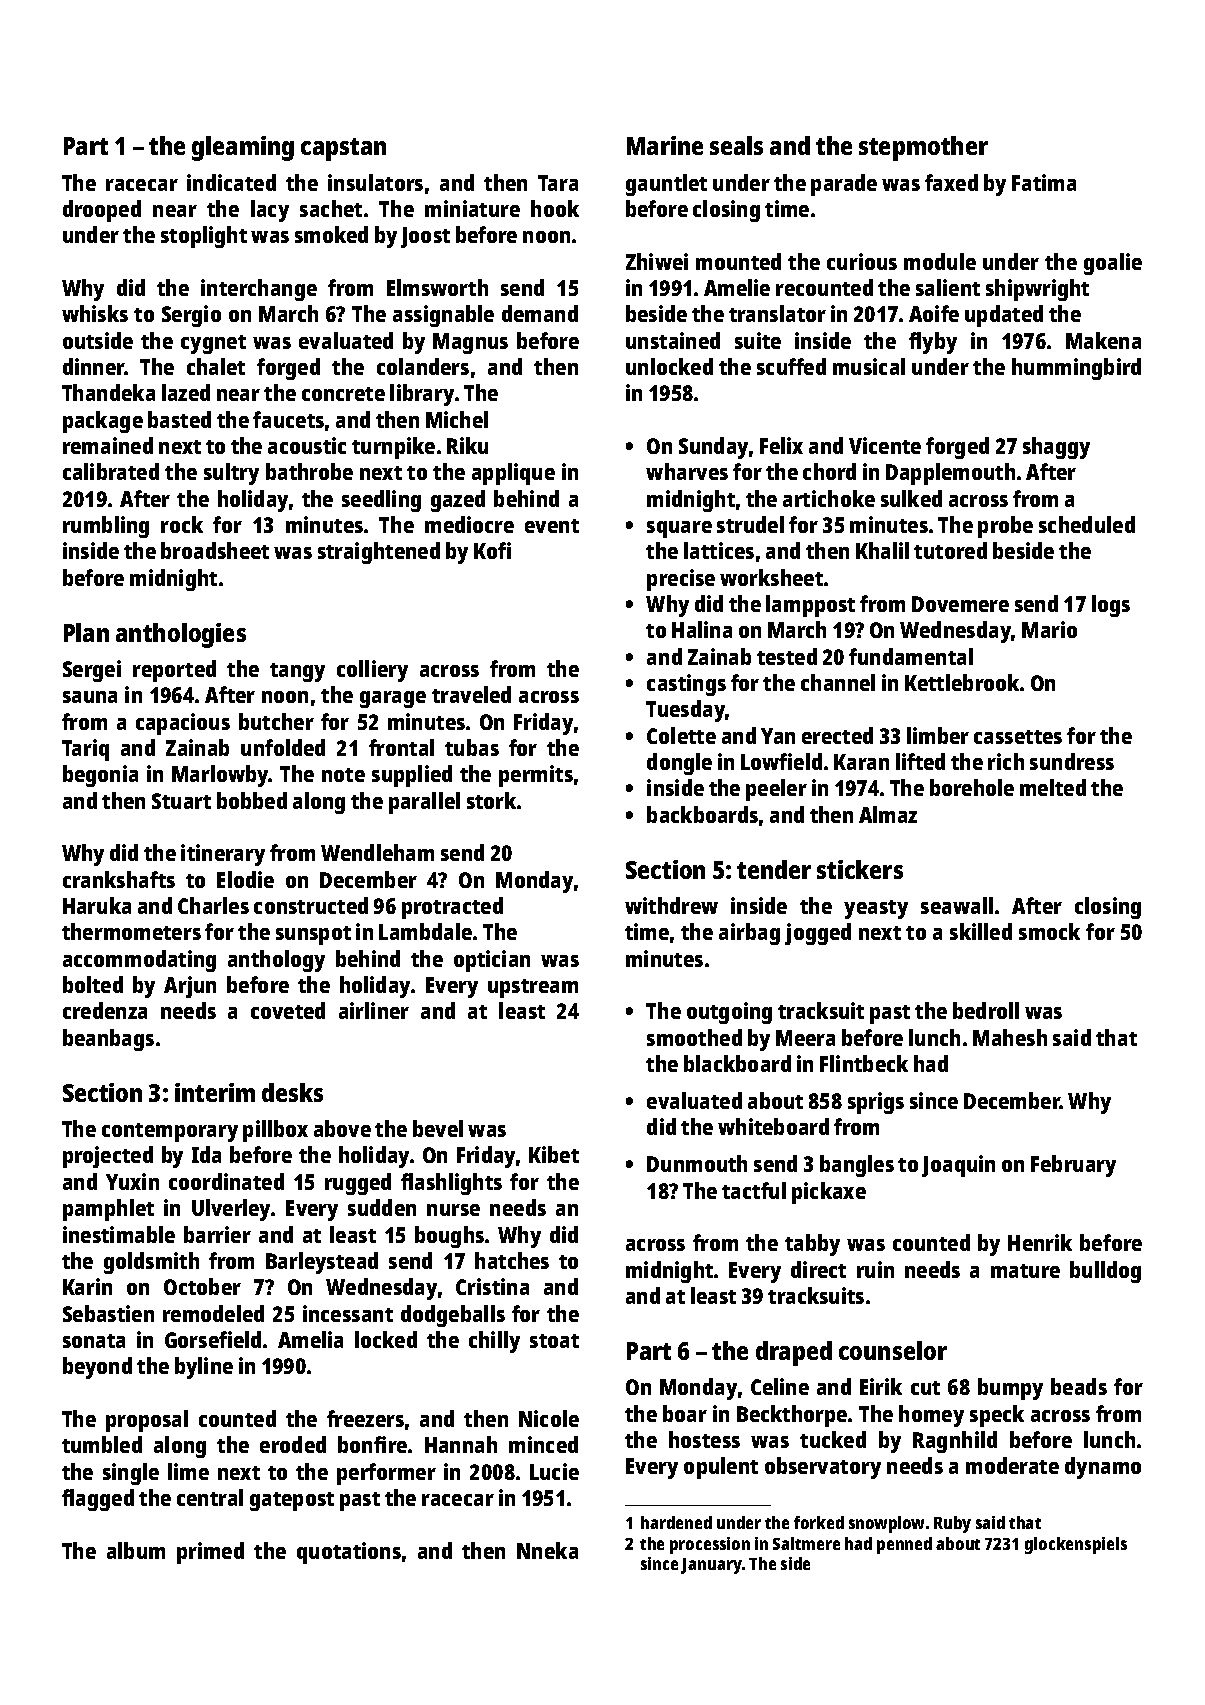 This screenshot has height=1705, width=1205. I want to click on Marine, so click(665, 145).
